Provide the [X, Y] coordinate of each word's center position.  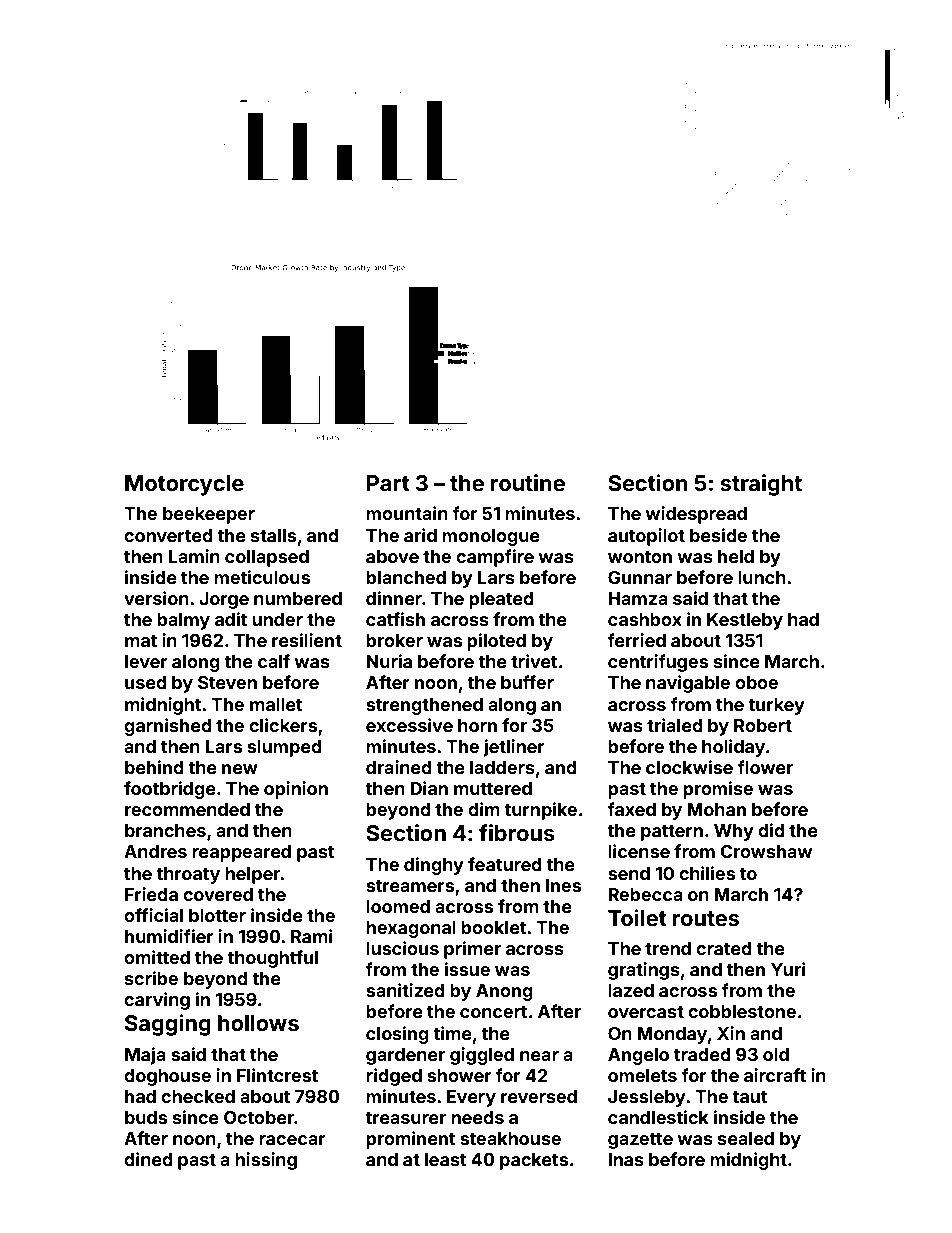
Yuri [788, 969]
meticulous [262, 577]
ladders [502, 767]
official [153, 915]
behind [154, 767]
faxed [631, 809]
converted [168, 535]
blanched [406, 577]
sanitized [405, 990]
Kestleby [745, 621]
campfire [495, 558]
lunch [762, 577]
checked [198, 1096]
